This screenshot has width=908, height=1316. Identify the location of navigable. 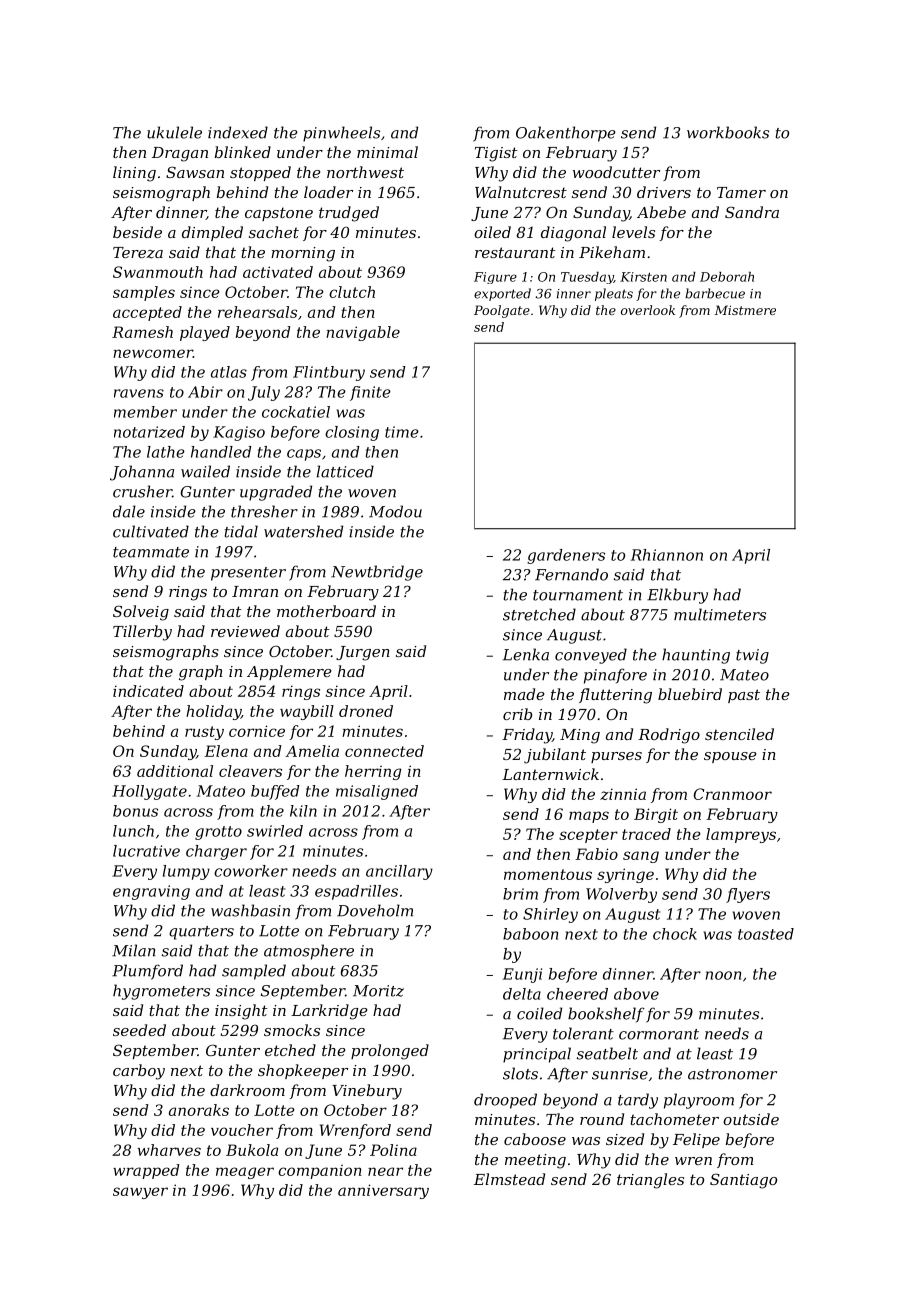
(363, 333).
